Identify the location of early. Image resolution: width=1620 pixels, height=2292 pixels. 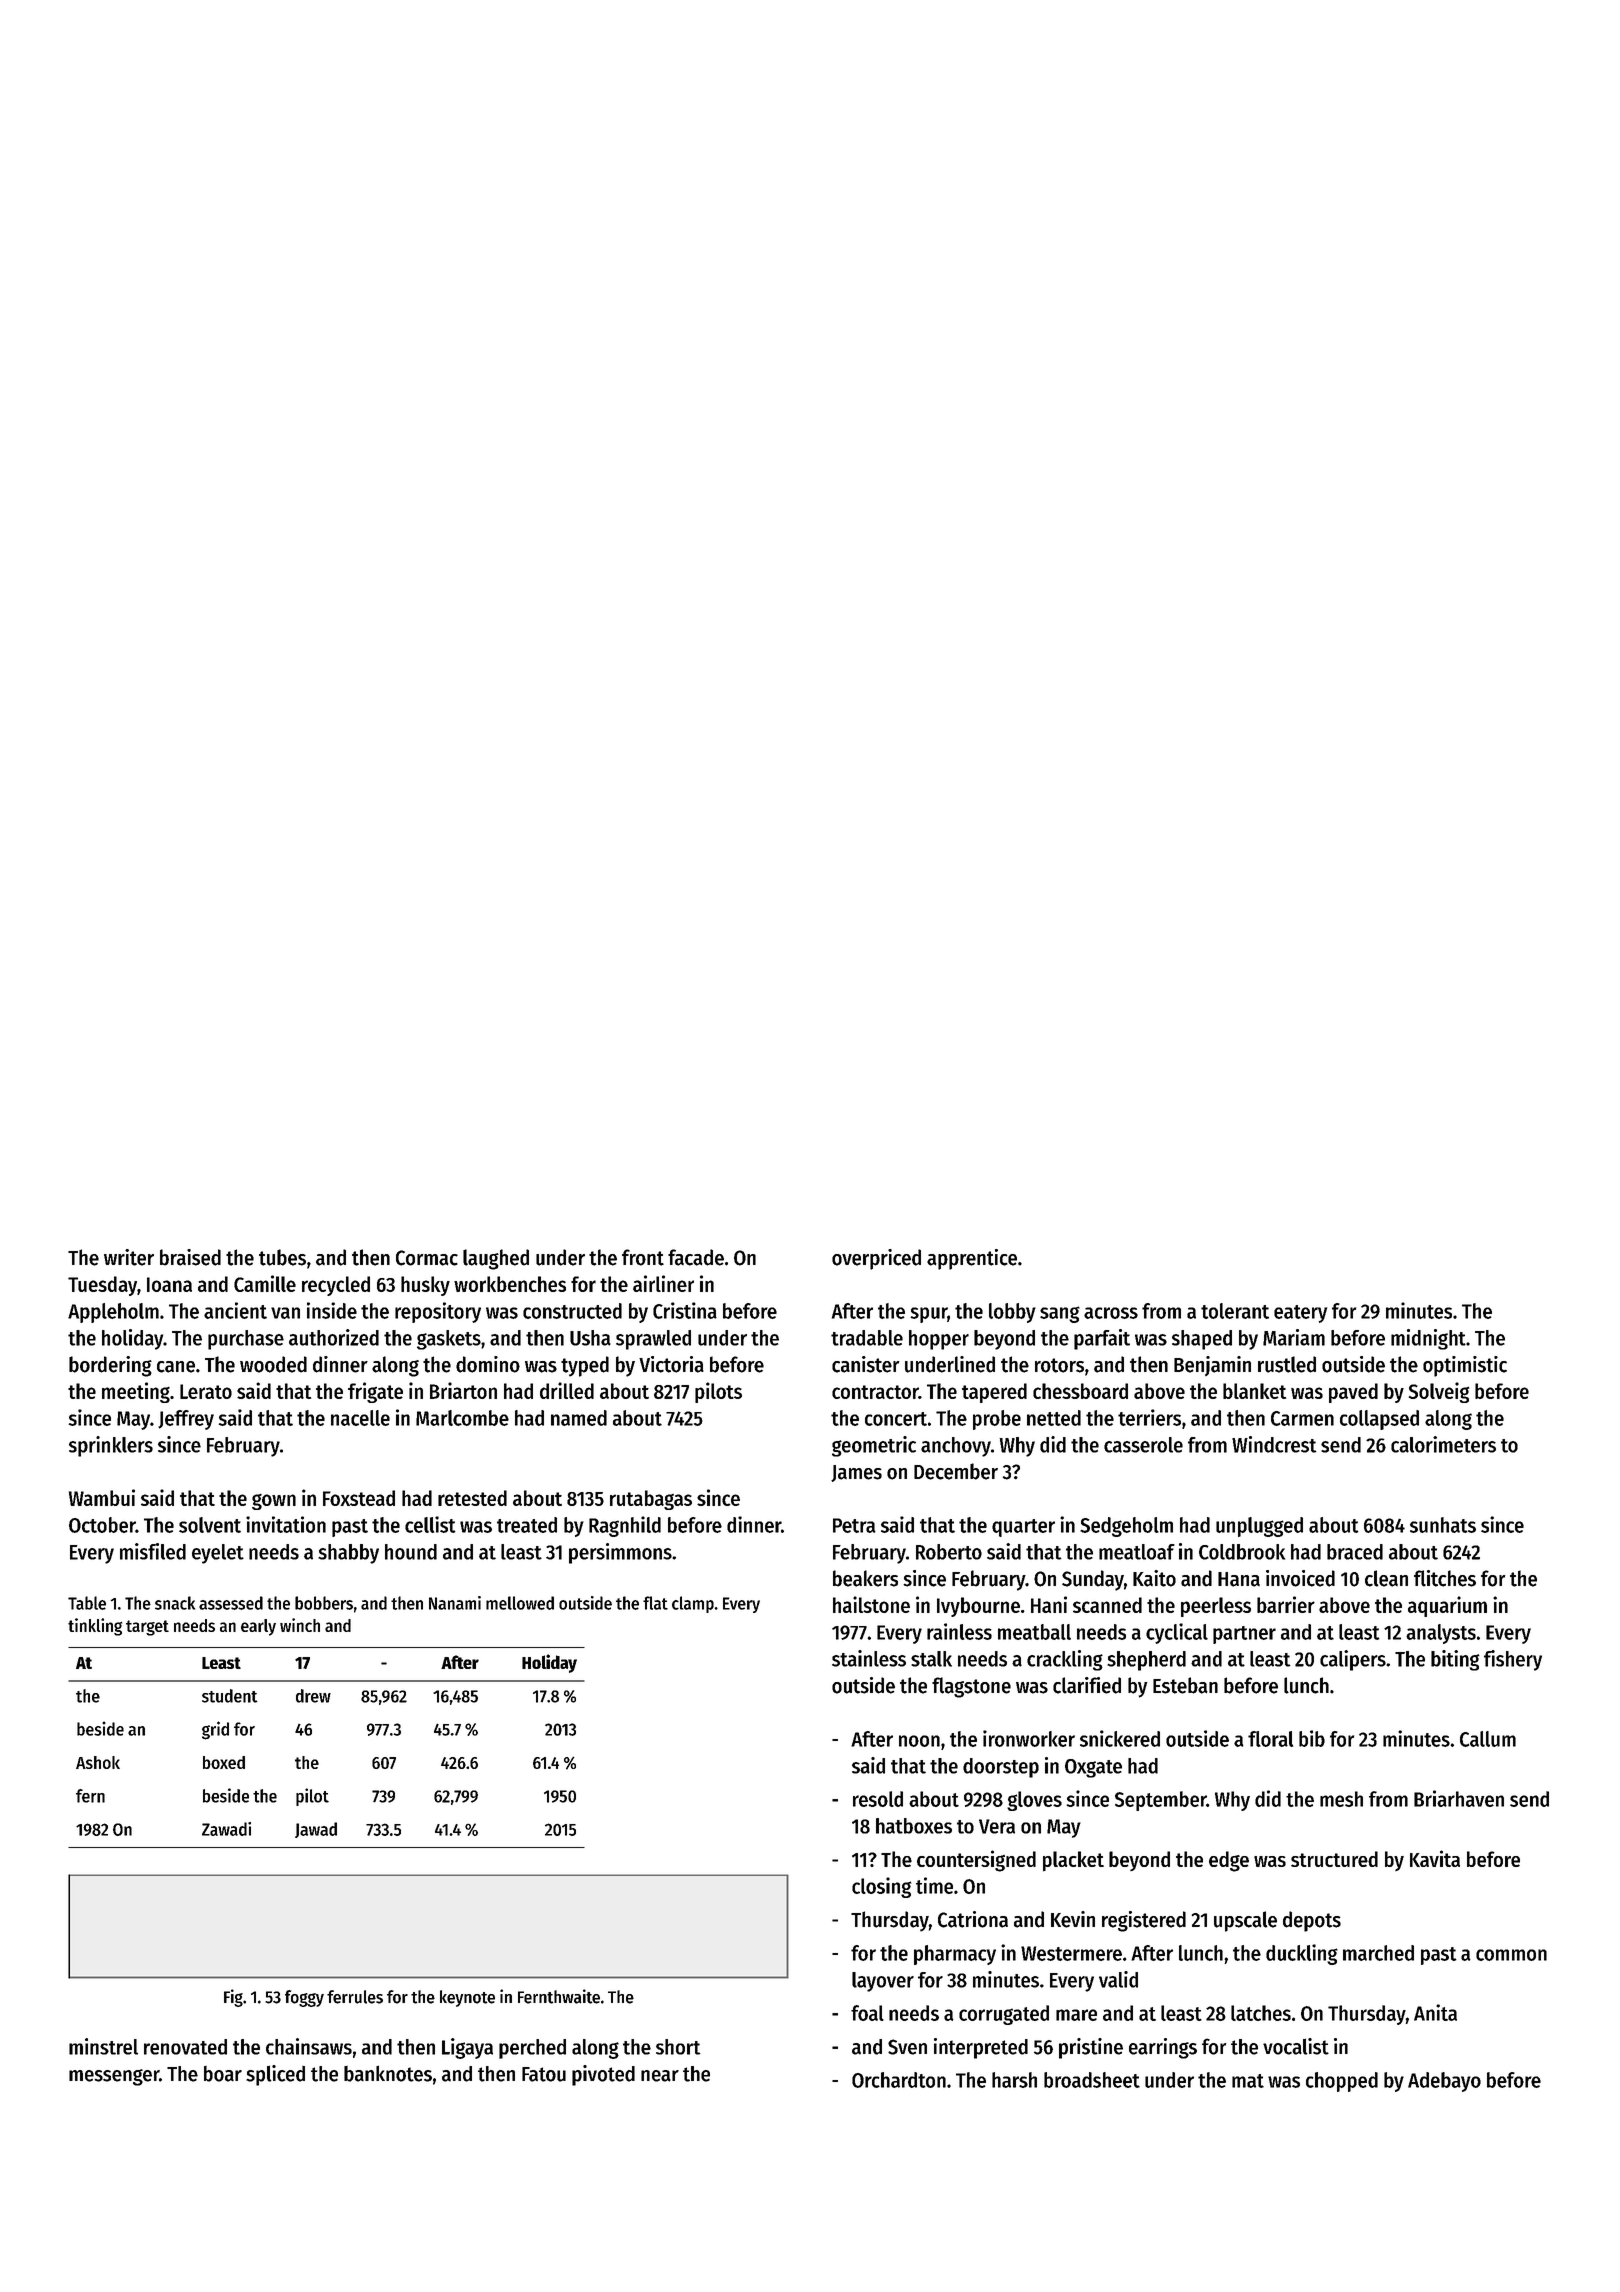
(258, 1627).
